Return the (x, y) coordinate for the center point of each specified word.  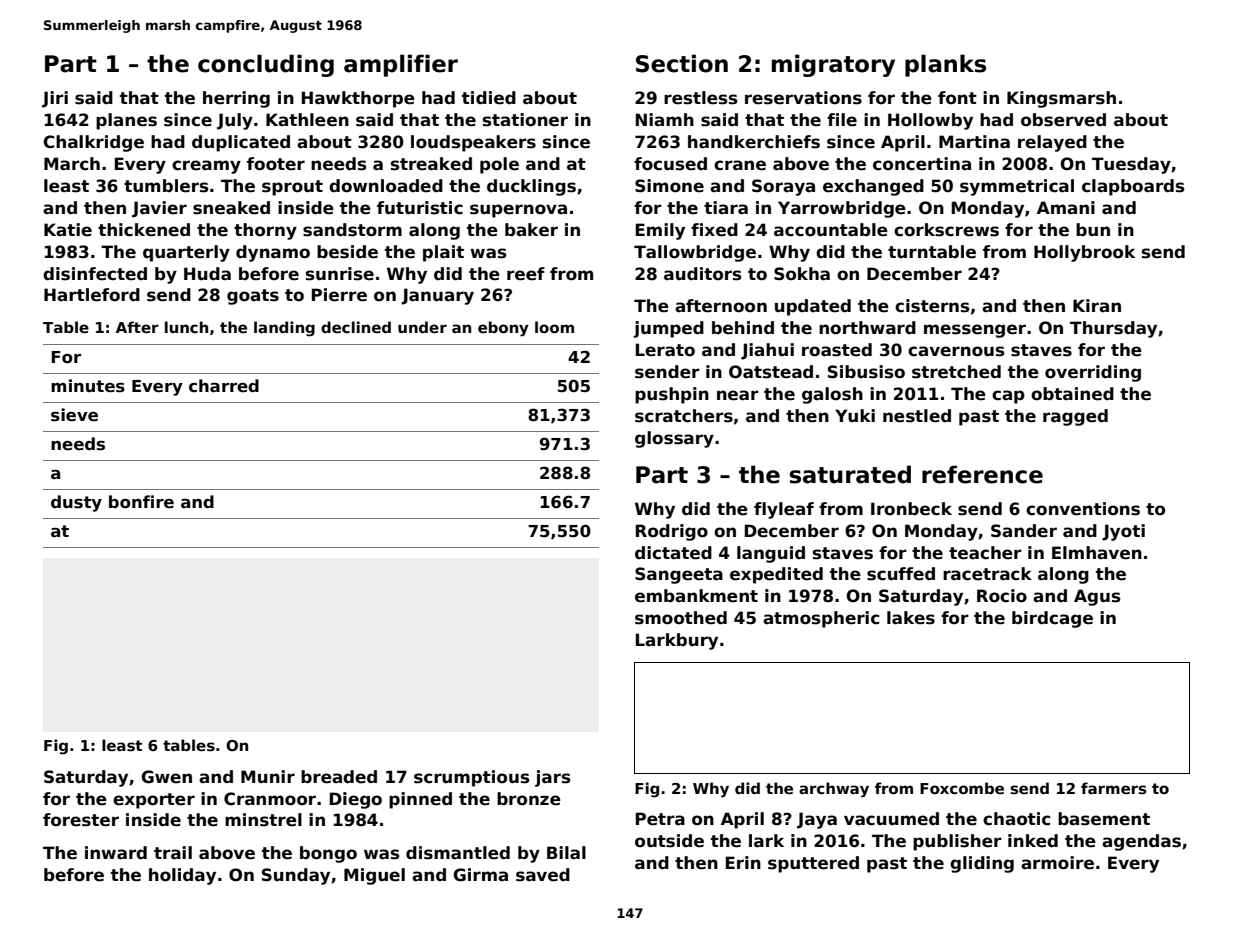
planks (945, 65)
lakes (911, 618)
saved (543, 875)
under (422, 327)
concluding (266, 65)
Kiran (1097, 305)
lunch (186, 327)
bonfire (141, 502)
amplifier (401, 65)
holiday (182, 876)
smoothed (681, 618)
